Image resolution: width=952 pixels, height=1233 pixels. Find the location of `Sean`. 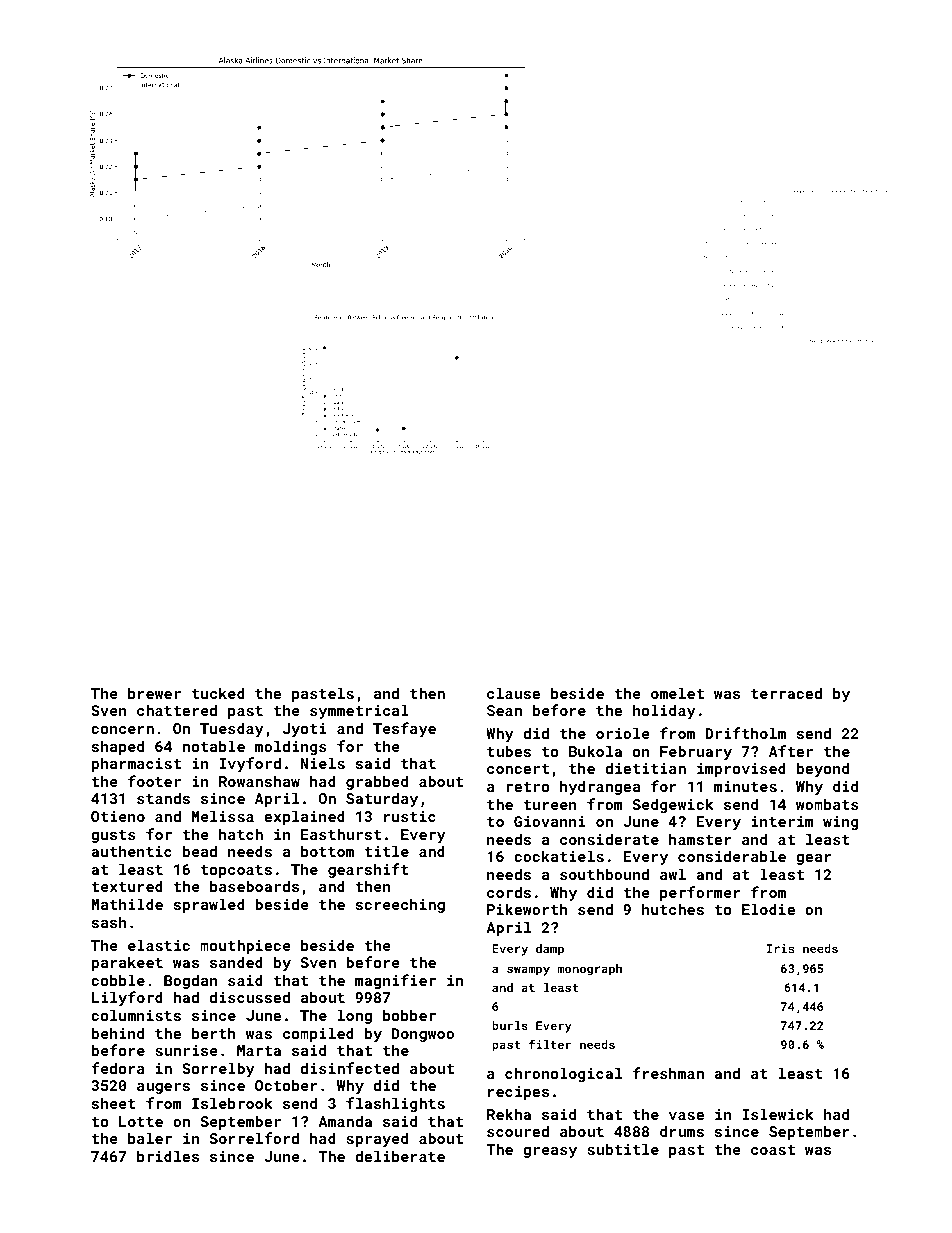

Sean is located at coordinates (504, 710).
